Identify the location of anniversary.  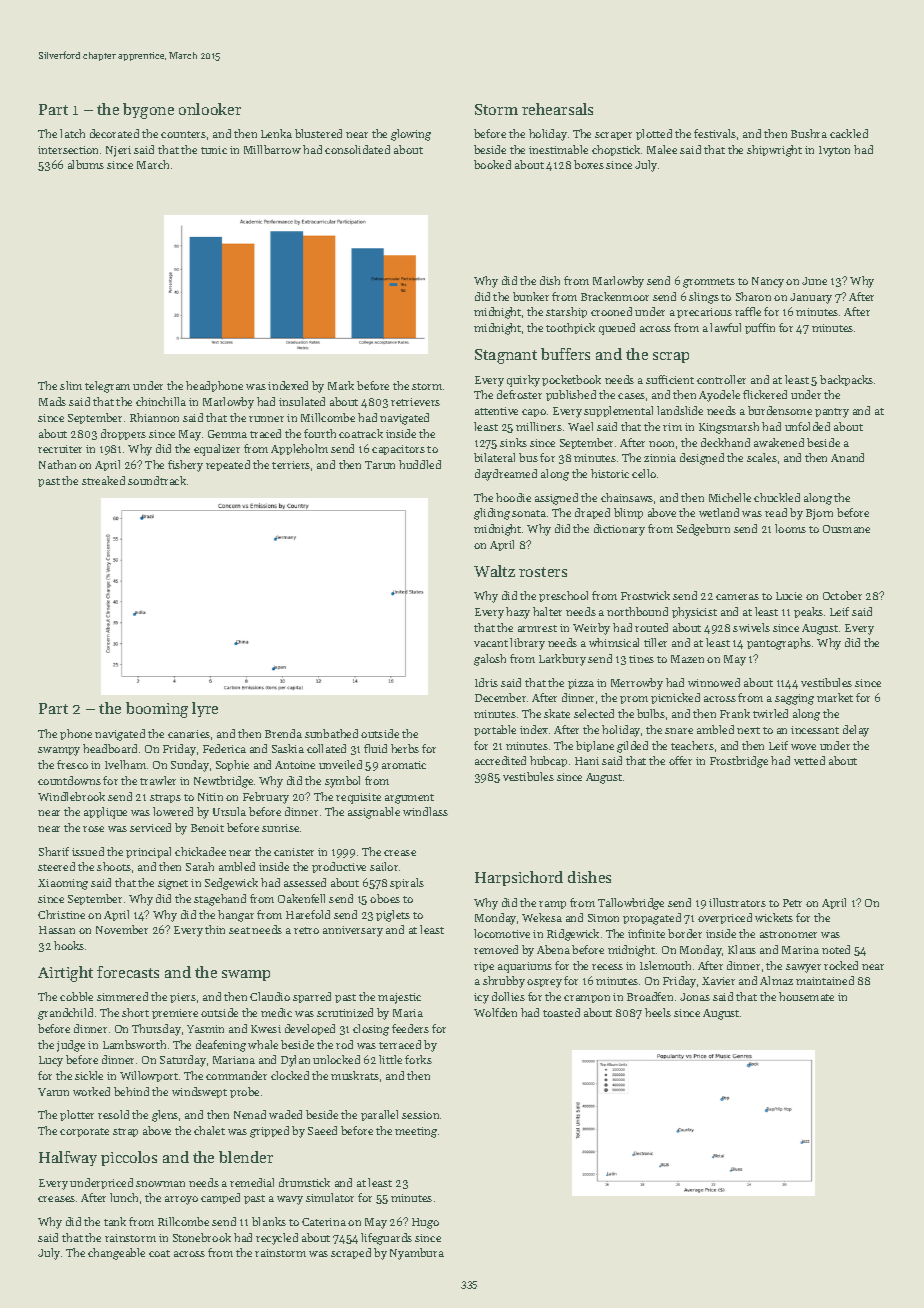
(353, 931).
